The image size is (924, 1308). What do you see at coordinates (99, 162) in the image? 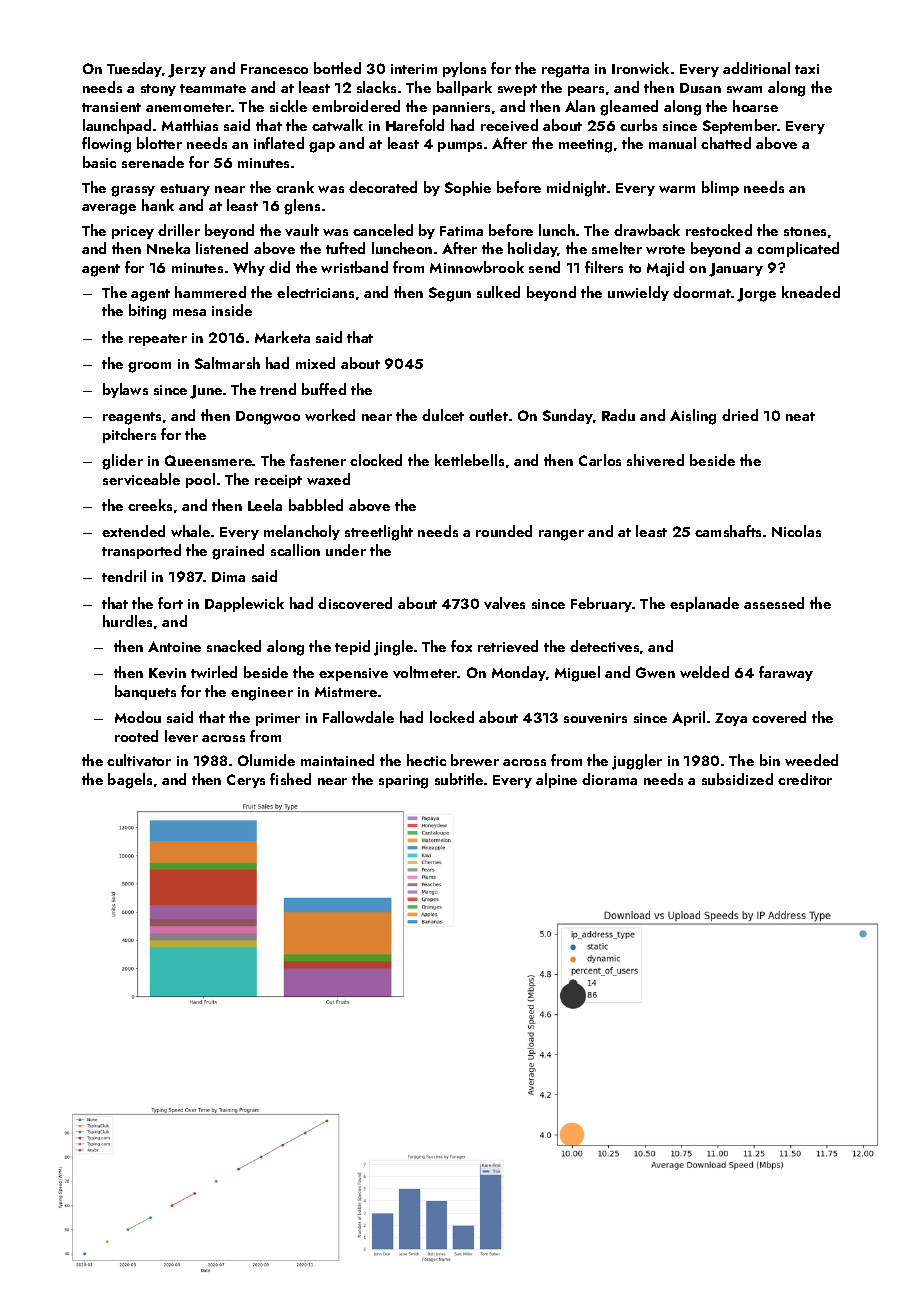
I see `basic` at bounding box center [99, 162].
